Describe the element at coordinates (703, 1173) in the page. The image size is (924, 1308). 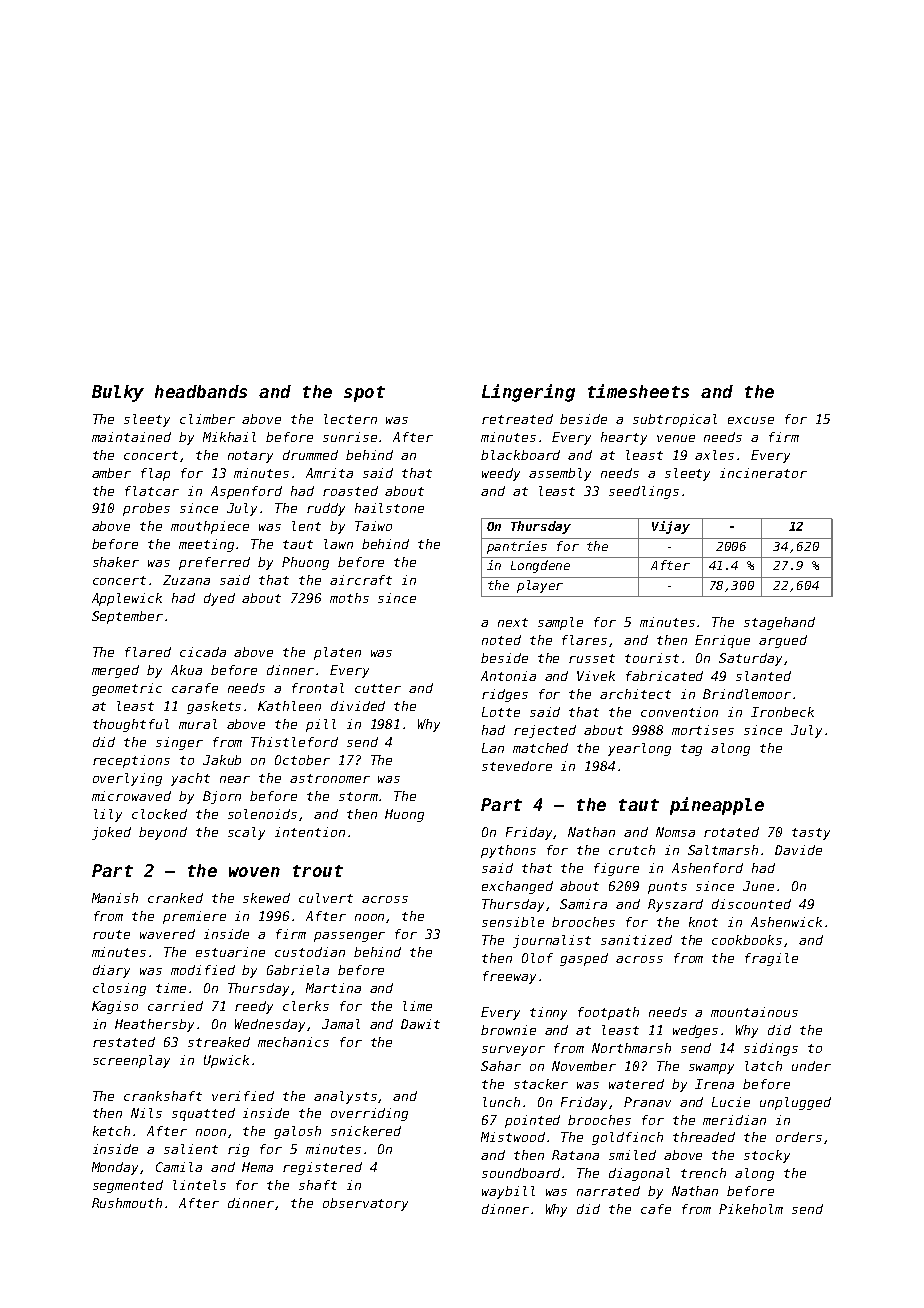
I see `trench` at that location.
